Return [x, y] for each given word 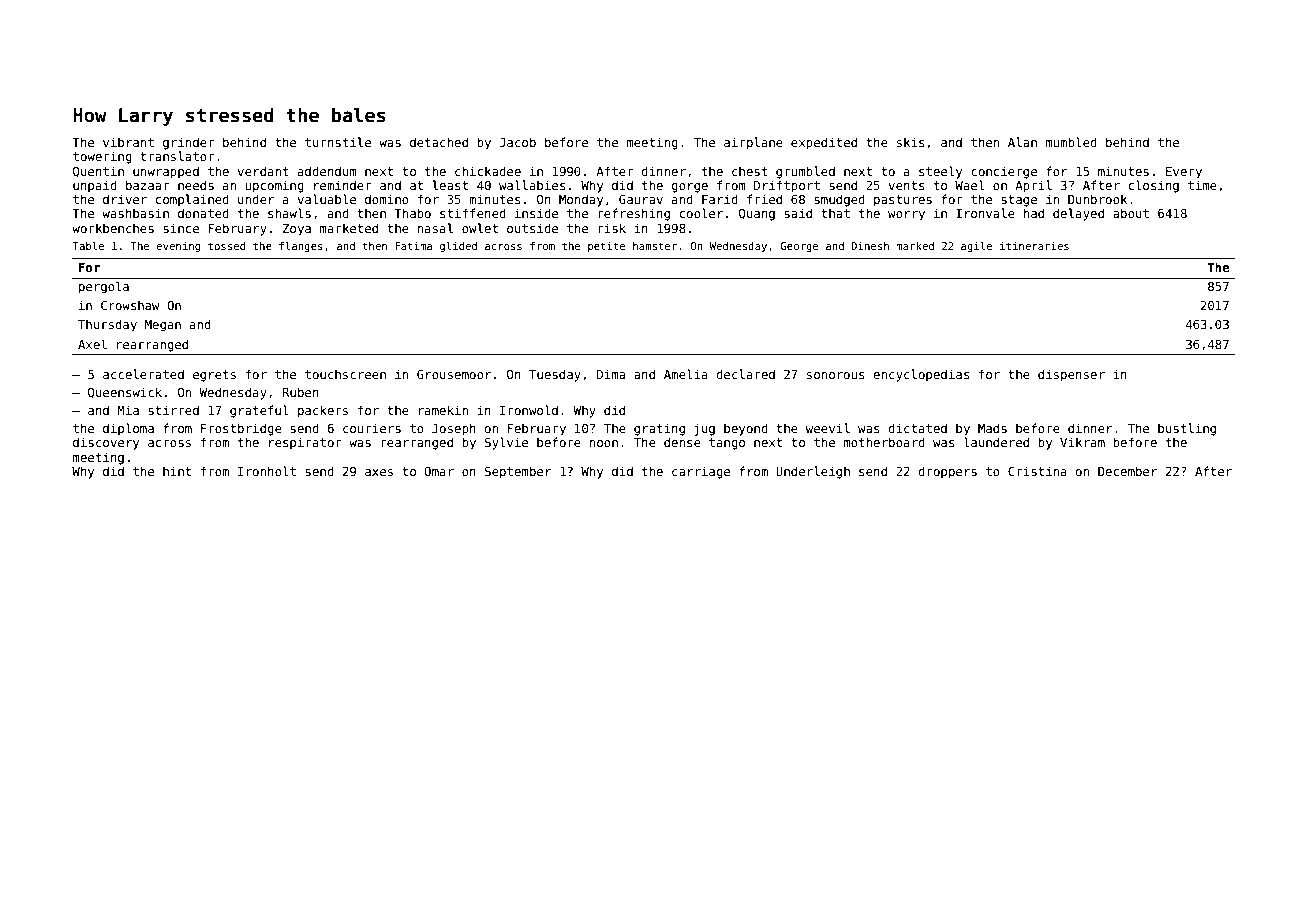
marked [915, 246]
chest [750, 171]
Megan [163, 326]
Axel [92, 344]
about [1131, 213]
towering [102, 157]
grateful [259, 411]
